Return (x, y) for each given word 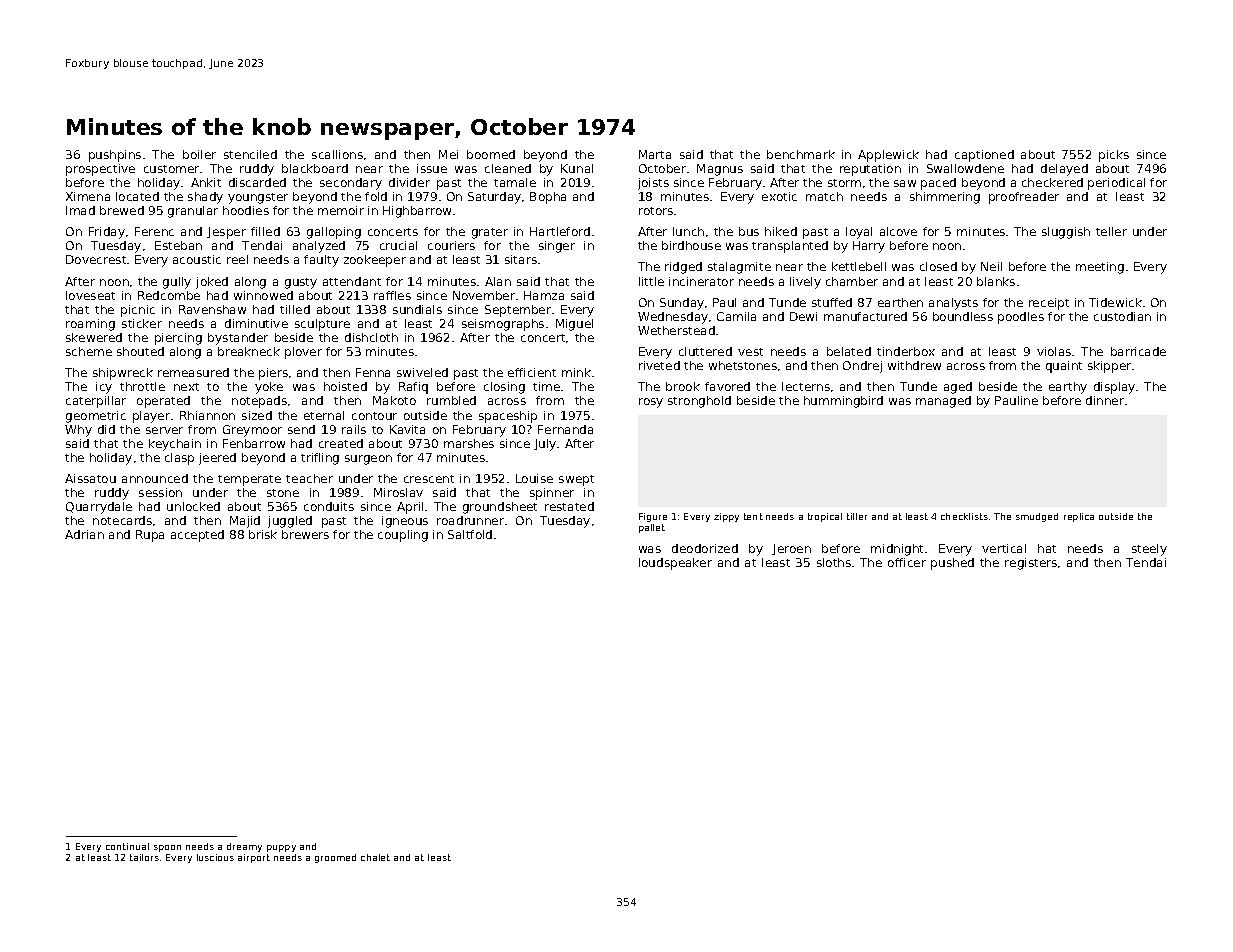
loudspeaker (675, 564)
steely (1149, 550)
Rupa (150, 536)
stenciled (250, 154)
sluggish (1066, 233)
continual (127, 846)
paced (938, 184)
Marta (655, 154)
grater (490, 233)
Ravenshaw (212, 309)
